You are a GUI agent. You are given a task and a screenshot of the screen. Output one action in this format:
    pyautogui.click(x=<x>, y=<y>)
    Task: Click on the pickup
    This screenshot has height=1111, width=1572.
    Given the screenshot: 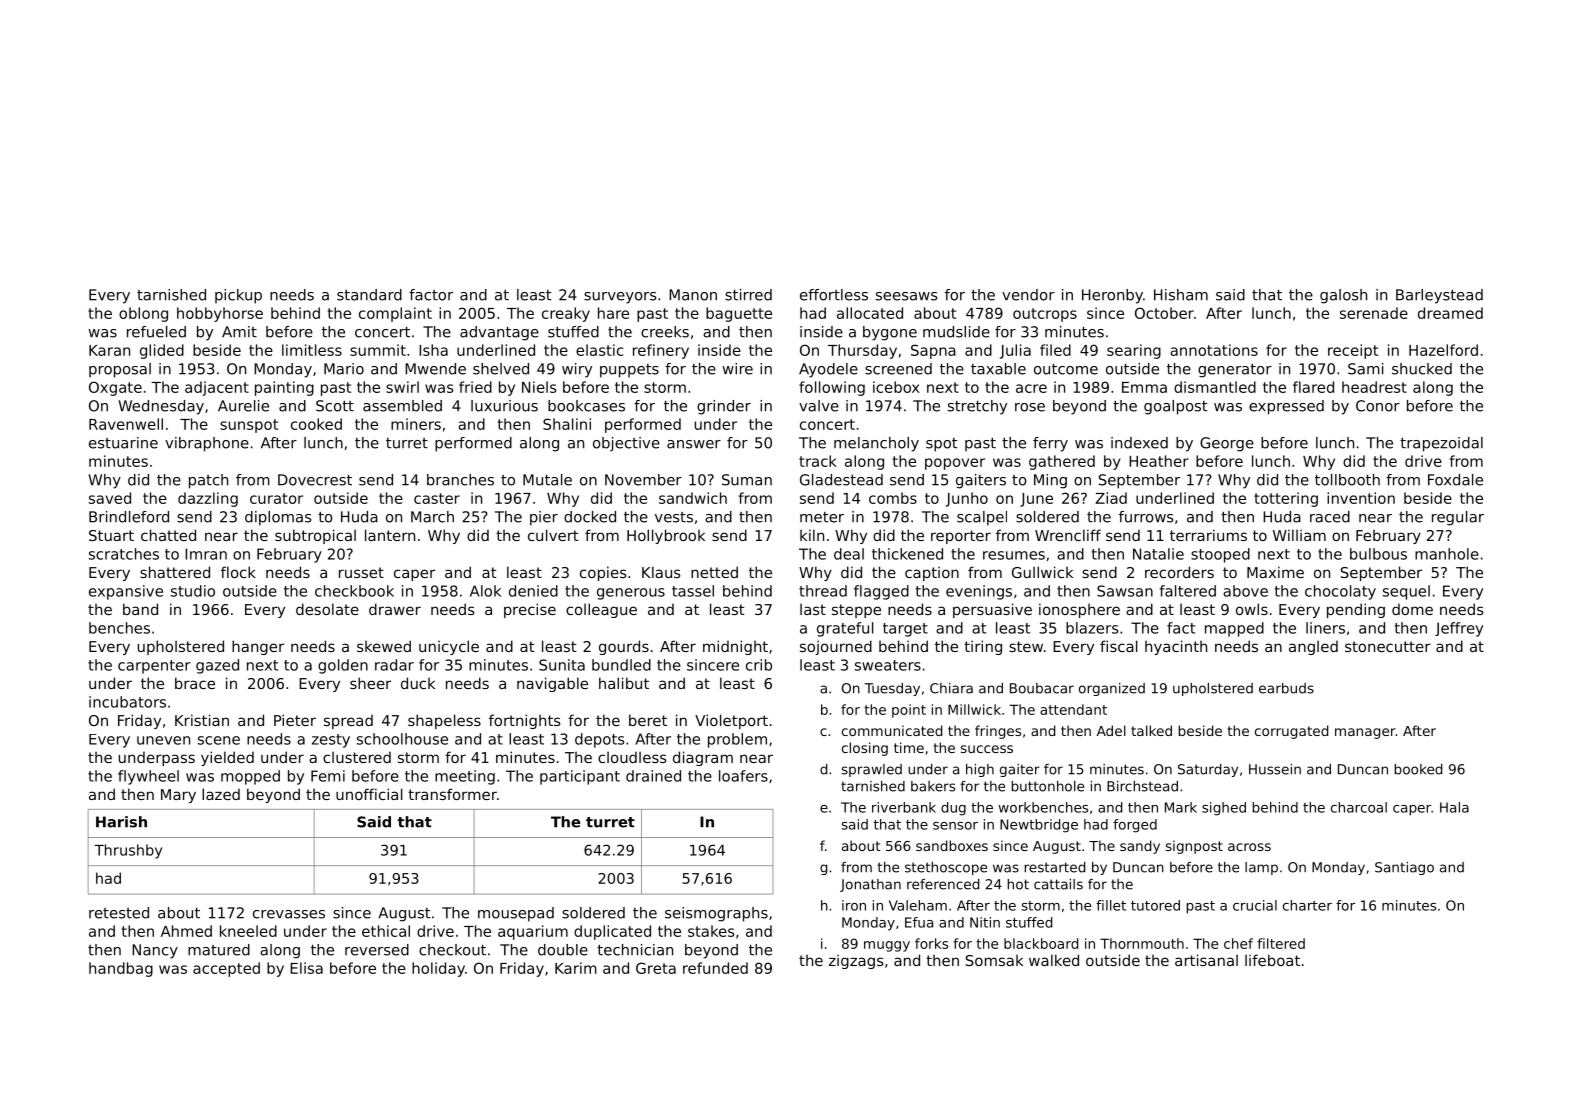 What is the action you would take?
    pyautogui.click(x=238, y=296)
